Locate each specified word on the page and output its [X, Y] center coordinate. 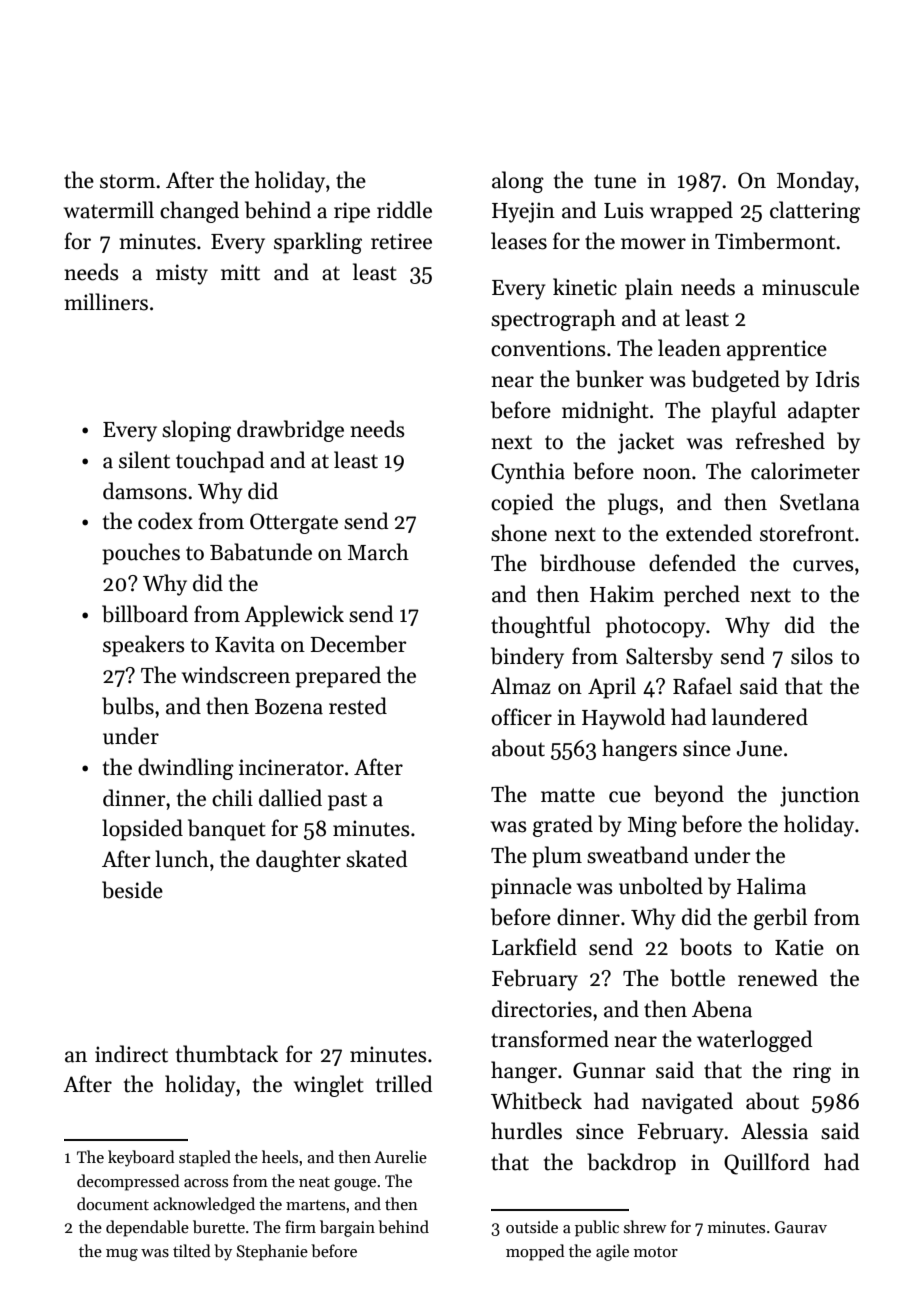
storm [127, 182]
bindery [527, 658]
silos [812, 656]
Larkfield [534, 947]
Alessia [774, 1131]
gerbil [780, 919]
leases [519, 241]
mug [122, 1255]
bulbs [128, 706]
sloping [196, 431]
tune [615, 181]
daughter [298, 861]
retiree [401, 241]
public [597, 1228]
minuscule [810, 287]
